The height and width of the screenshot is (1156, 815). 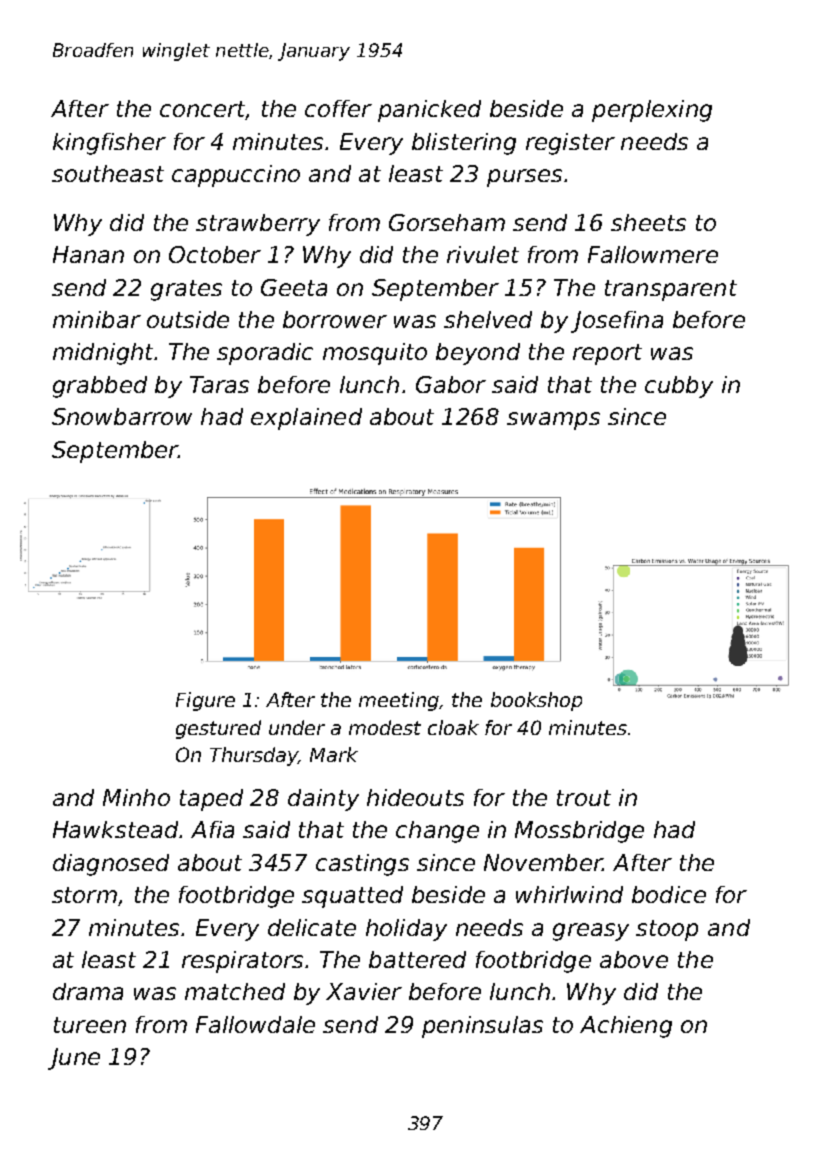 I want to click on concert, so click(x=203, y=110).
